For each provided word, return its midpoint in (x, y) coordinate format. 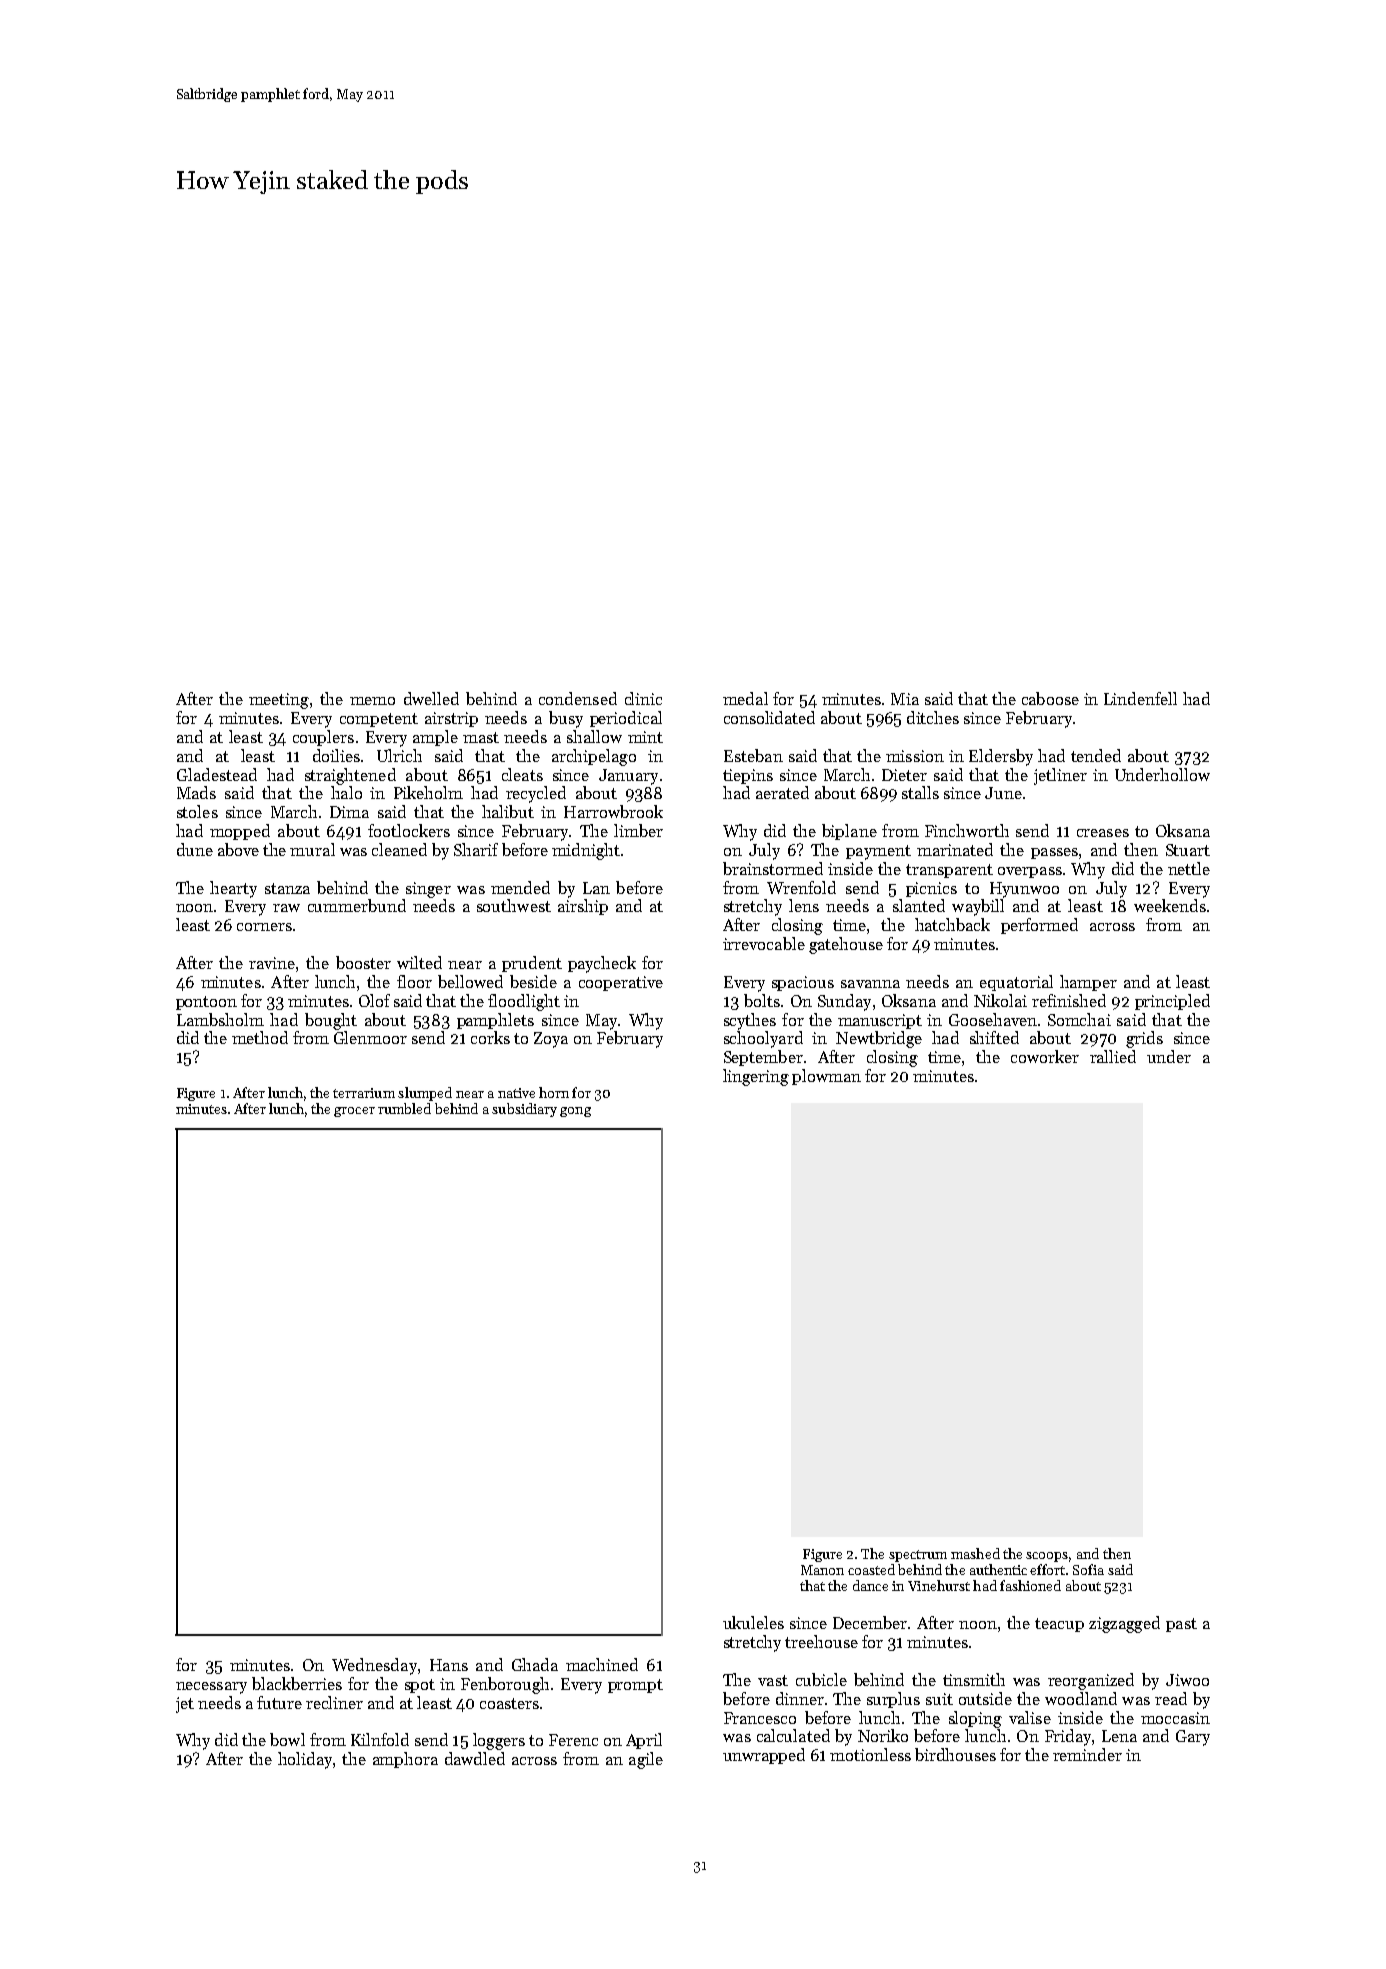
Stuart (1188, 850)
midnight (586, 851)
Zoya (551, 1040)
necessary (211, 1688)
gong (575, 1112)
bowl (287, 1739)
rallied (1113, 1056)
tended (1096, 755)
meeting (279, 701)
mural (312, 849)
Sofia (1088, 1569)
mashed (975, 1553)
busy (566, 719)
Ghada (535, 1664)
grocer (354, 1112)
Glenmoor (370, 1037)
